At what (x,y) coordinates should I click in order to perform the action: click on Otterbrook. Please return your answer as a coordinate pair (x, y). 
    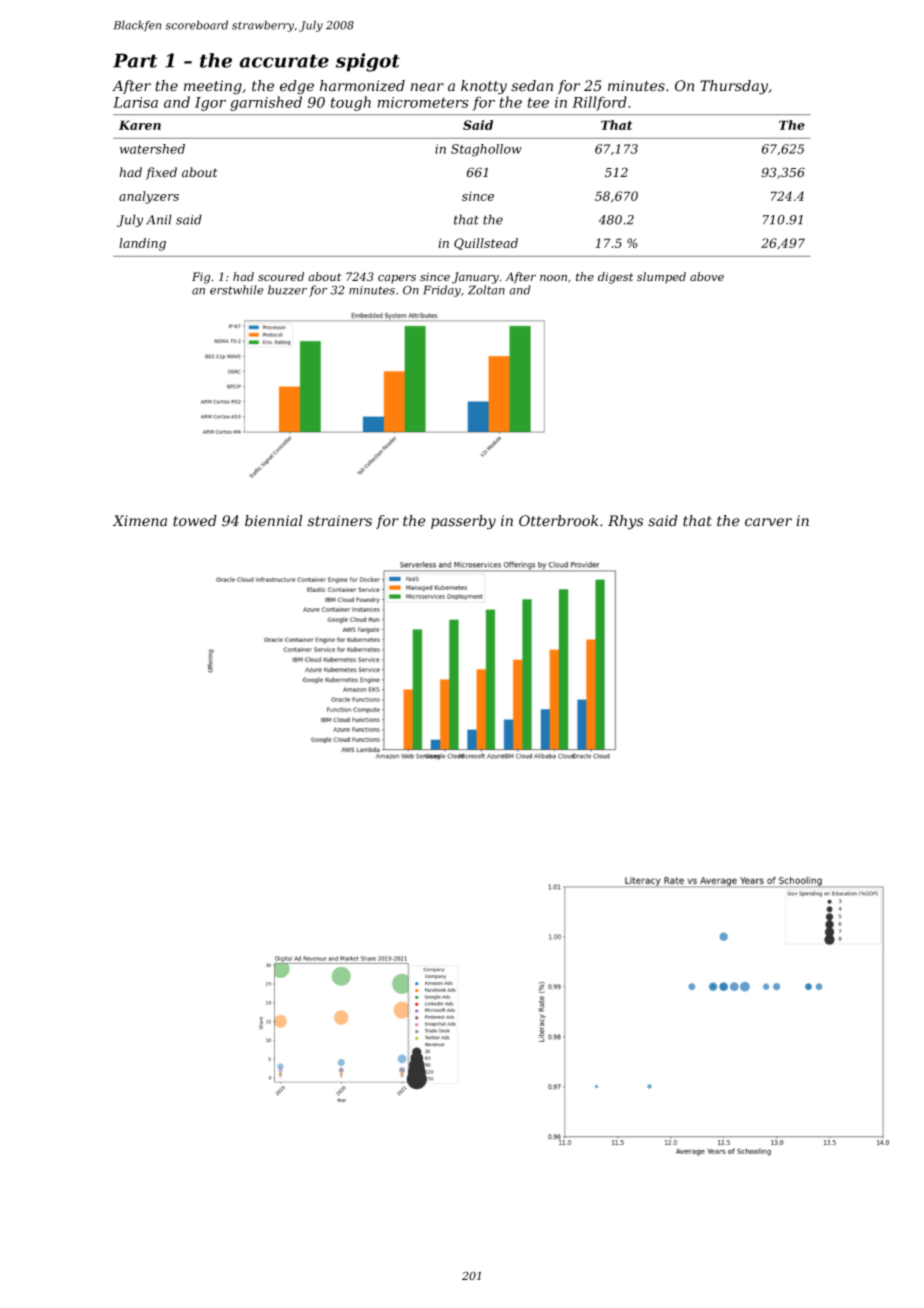
    Looking at the image, I should click on (558, 521).
